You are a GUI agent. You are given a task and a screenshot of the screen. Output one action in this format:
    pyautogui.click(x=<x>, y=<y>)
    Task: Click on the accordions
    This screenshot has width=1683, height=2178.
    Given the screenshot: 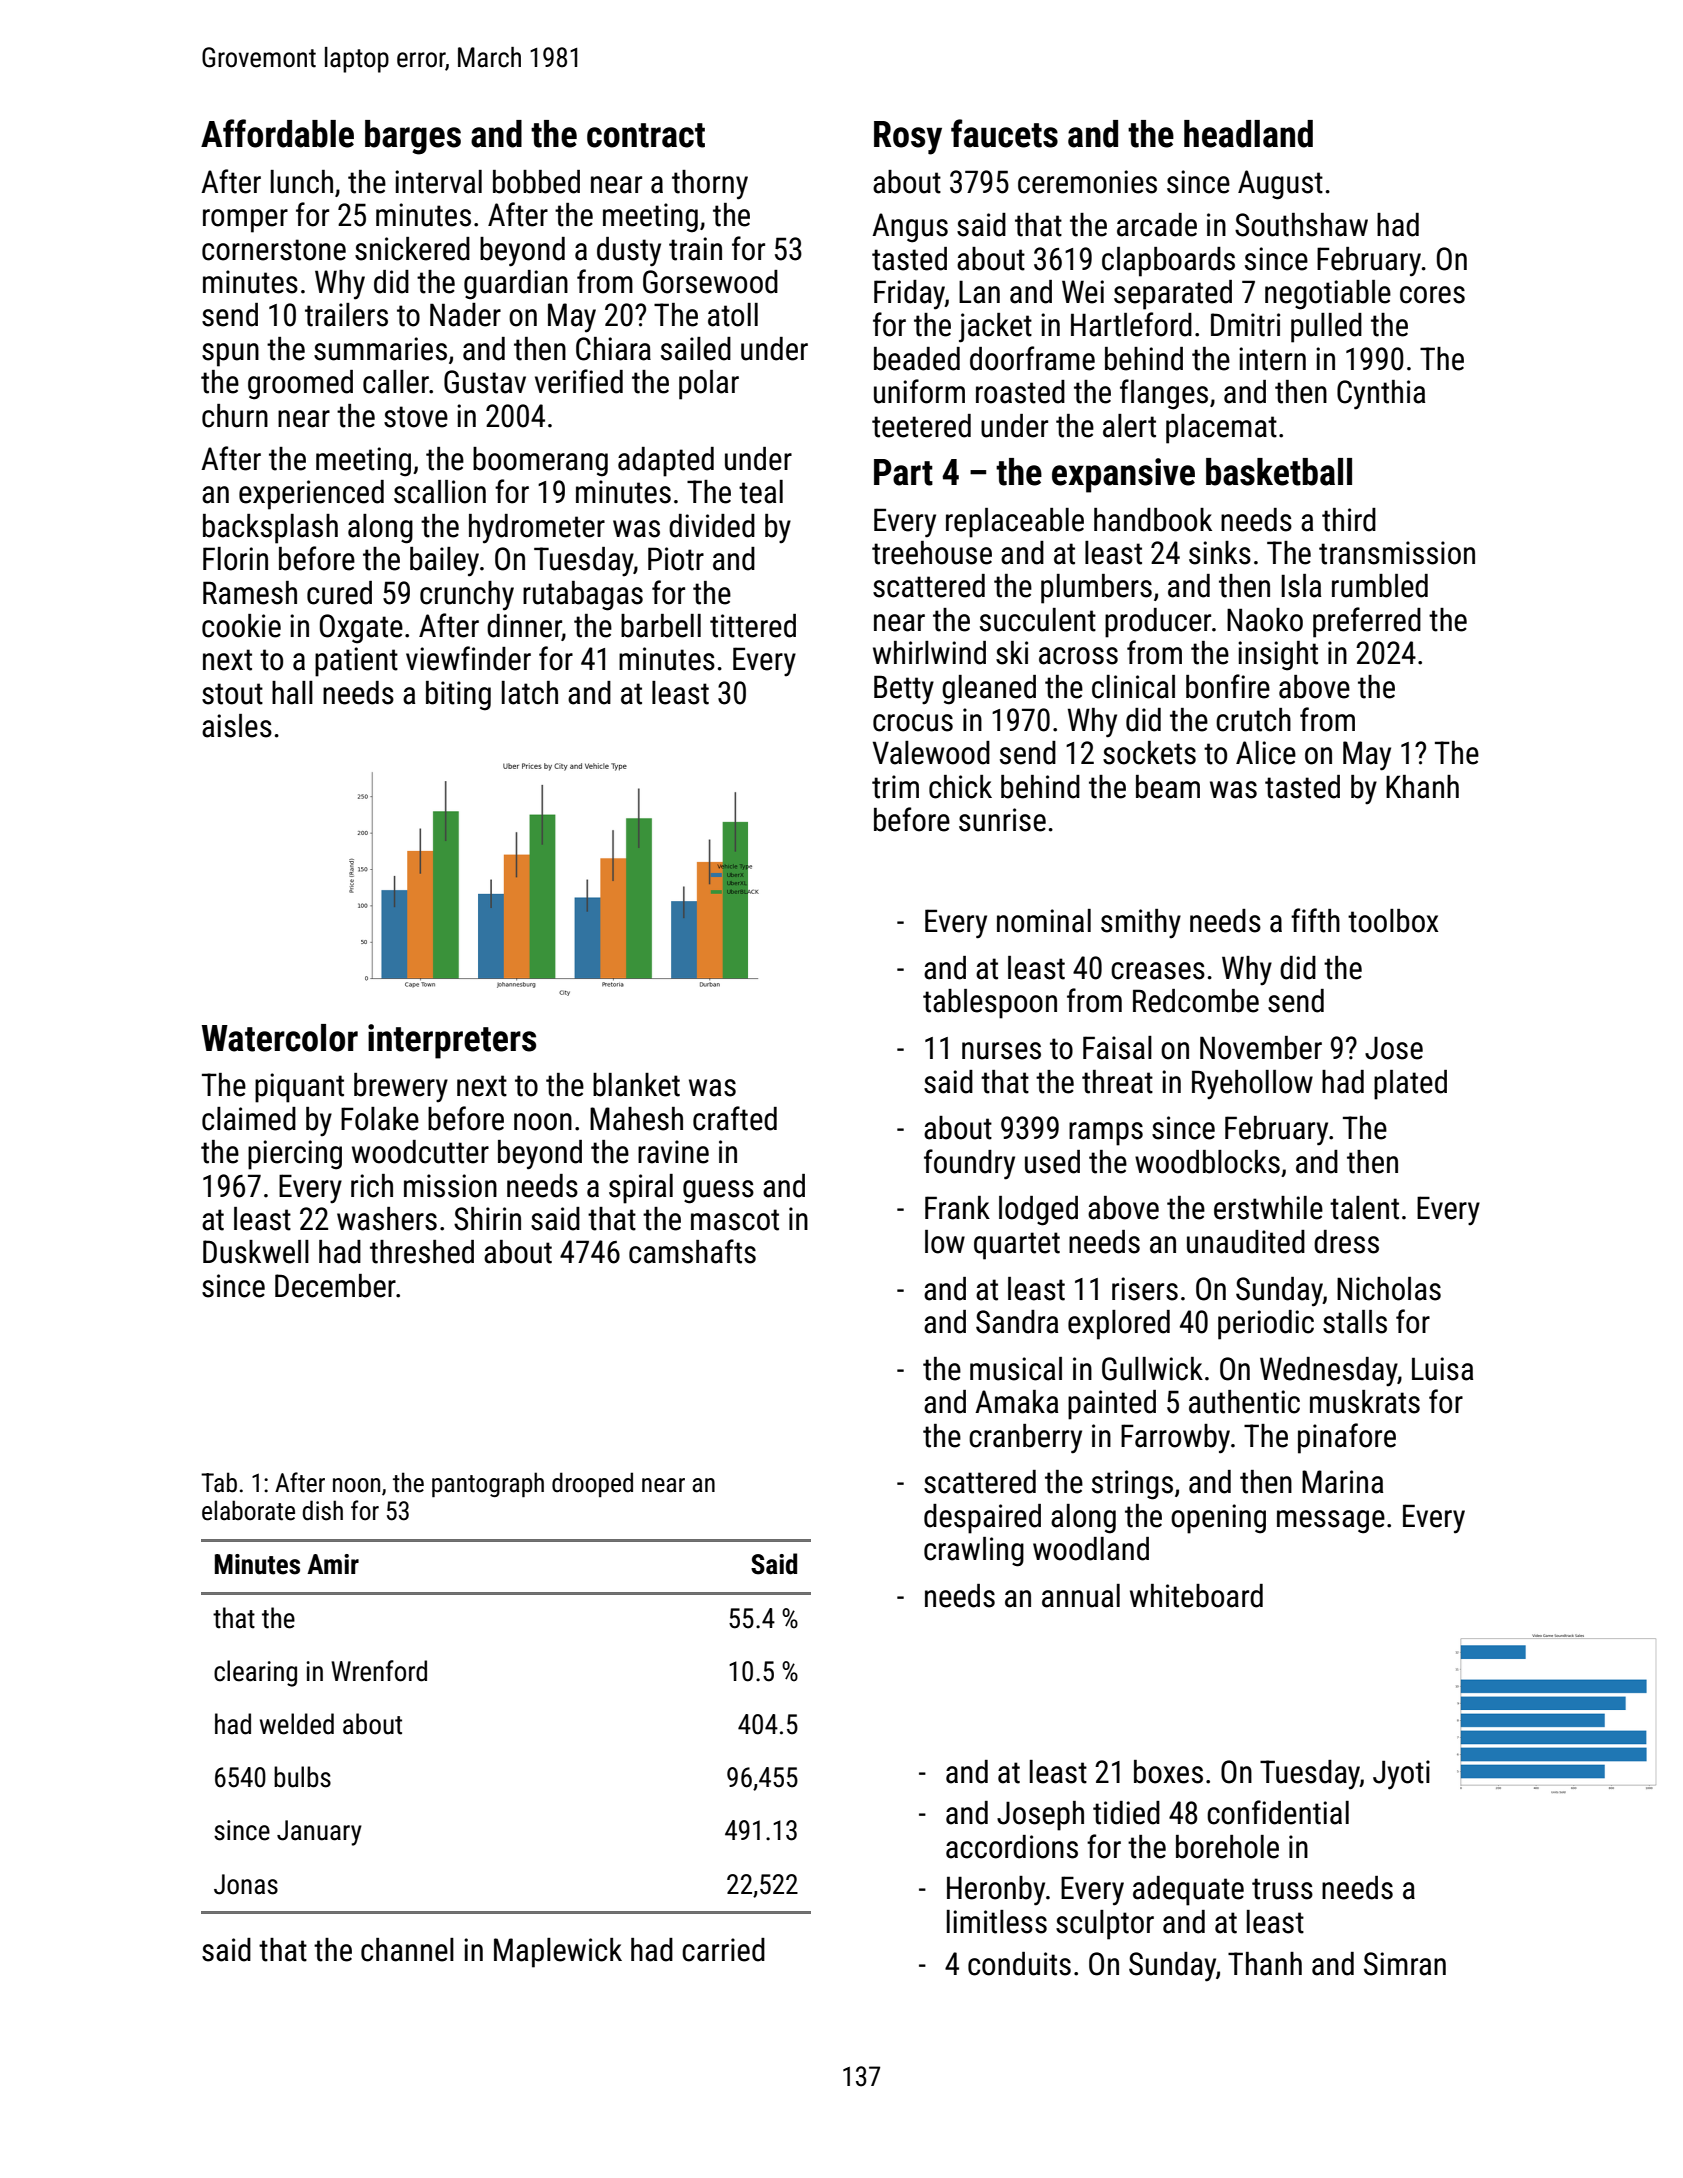 What is the action you would take?
    pyautogui.click(x=1012, y=1847)
